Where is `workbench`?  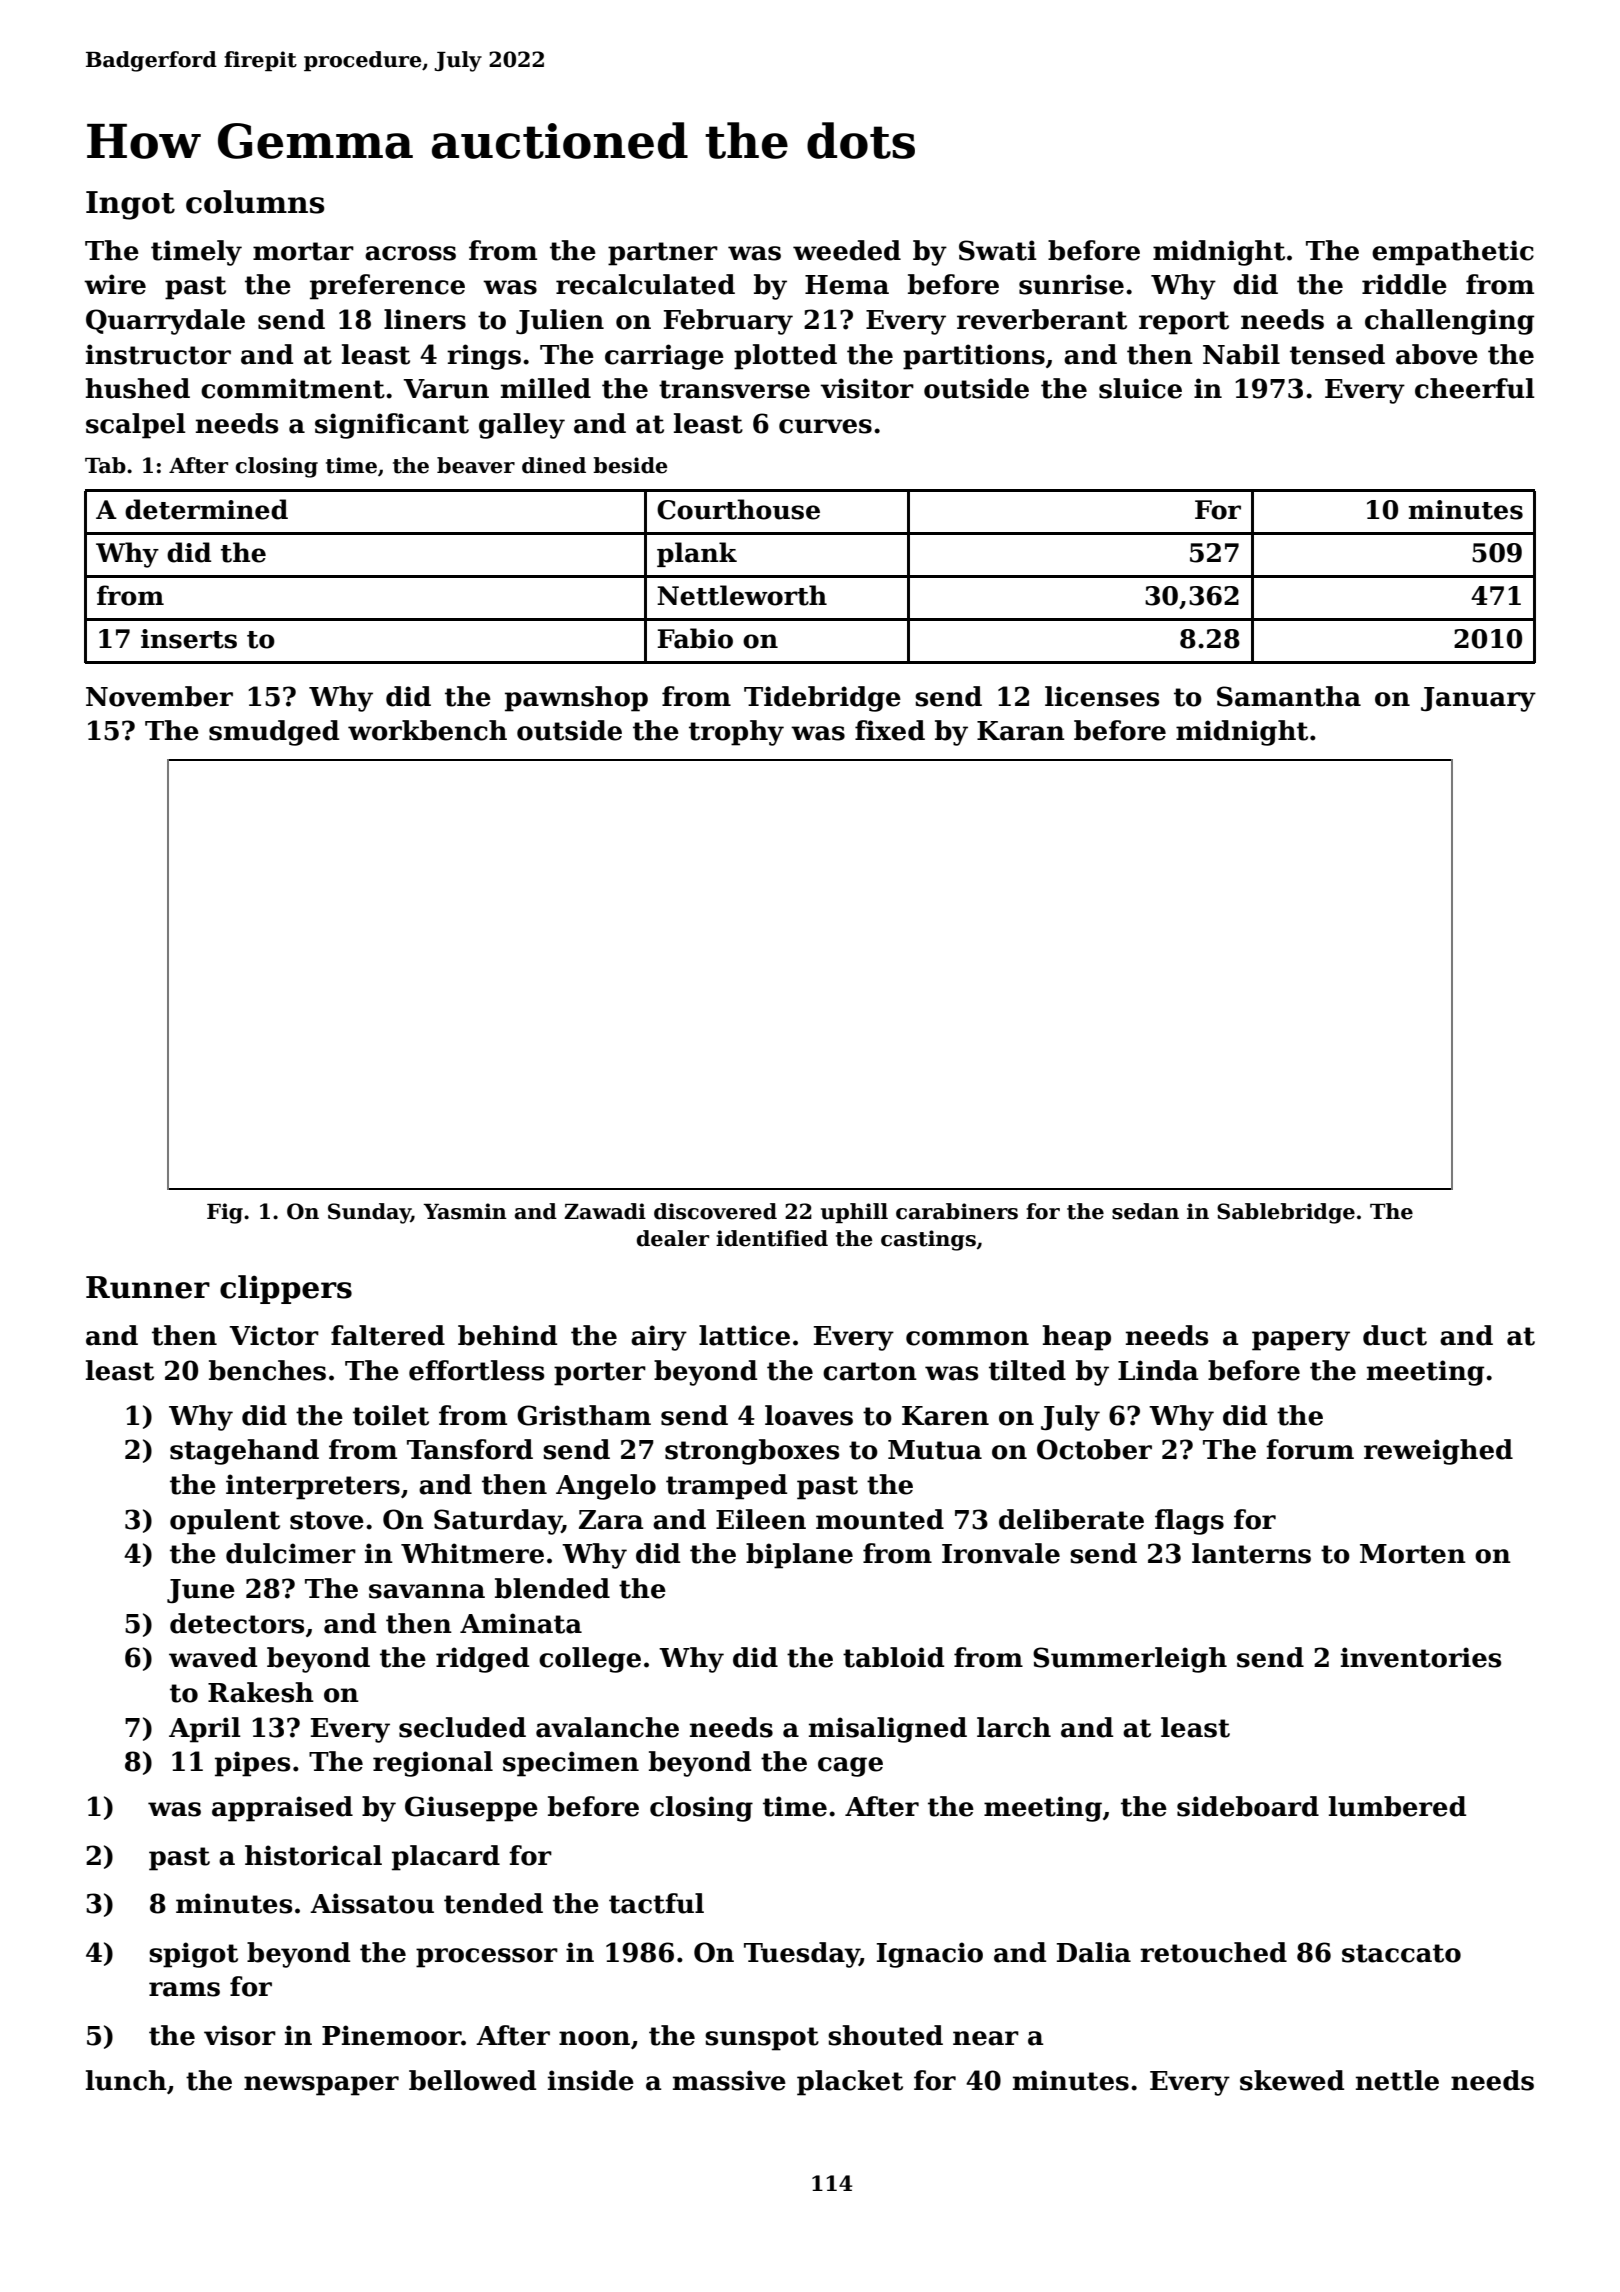 workbench is located at coordinates (427, 730).
